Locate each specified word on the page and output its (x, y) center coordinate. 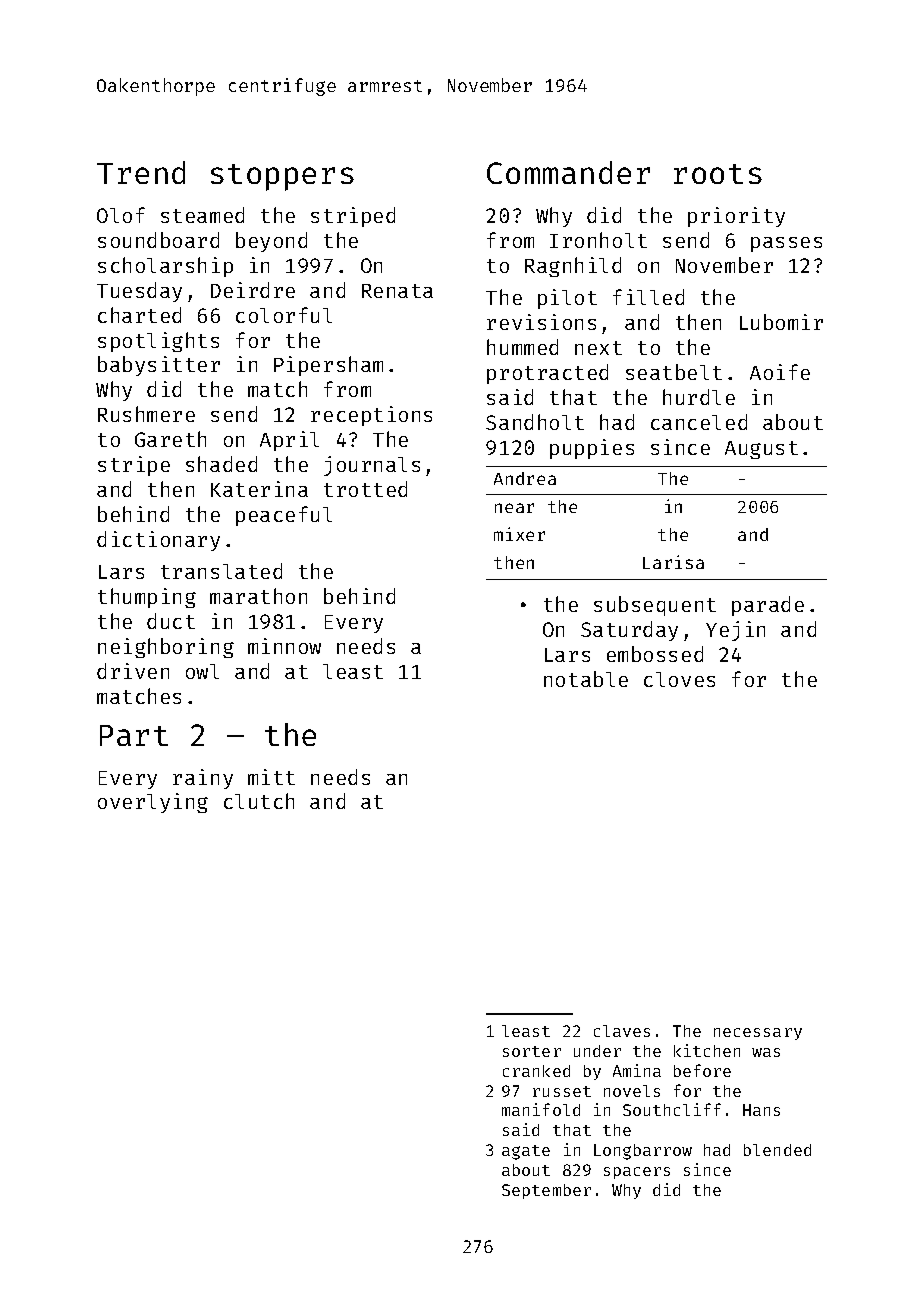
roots (718, 174)
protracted (547, 374)
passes (786, 244)
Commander (568, 172)
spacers (637, 1173)
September (546, 1191)
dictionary (158, 541)
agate (526, 1152)
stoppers (282, 177)
